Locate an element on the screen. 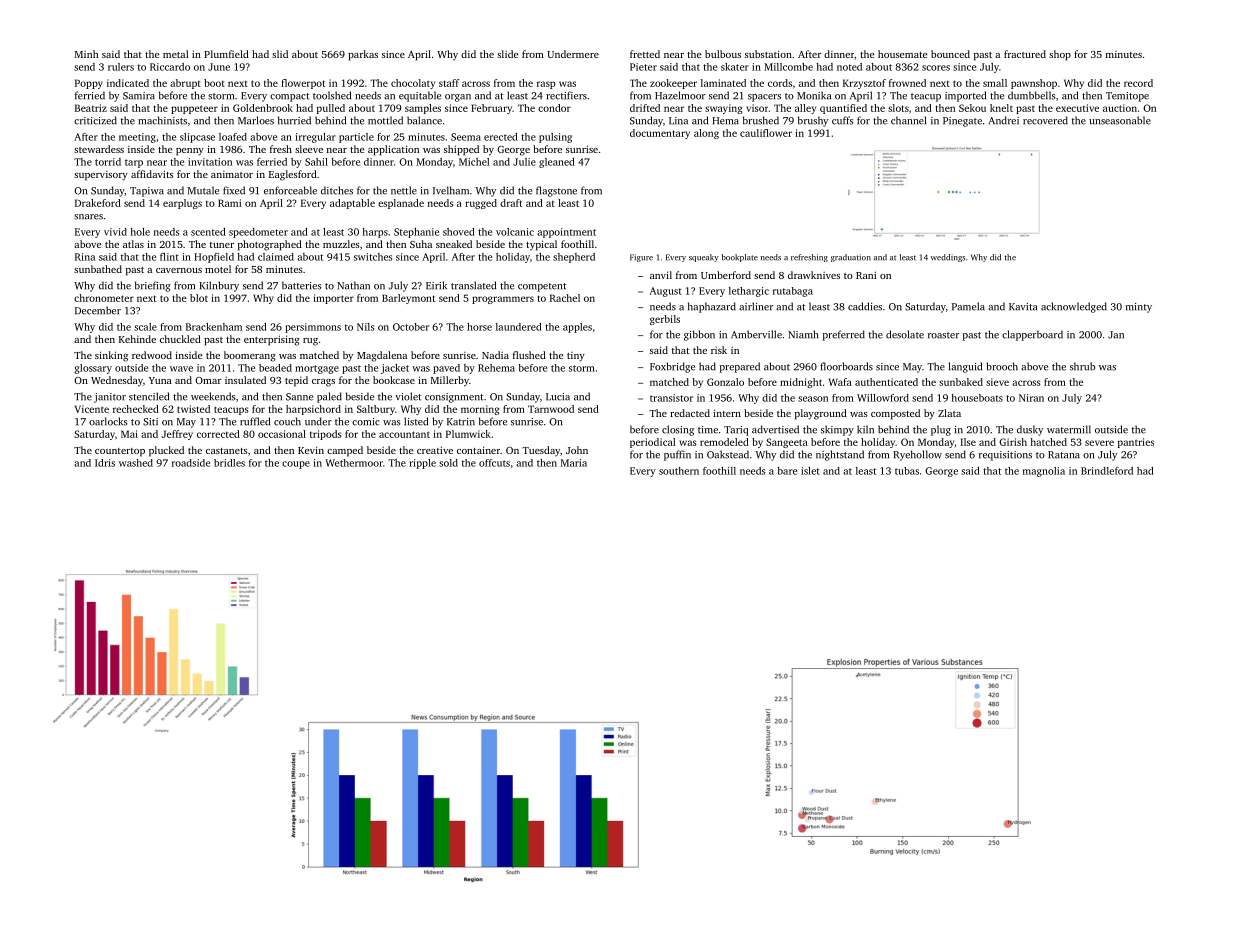  fretted is located at coordinates (645, 54).
